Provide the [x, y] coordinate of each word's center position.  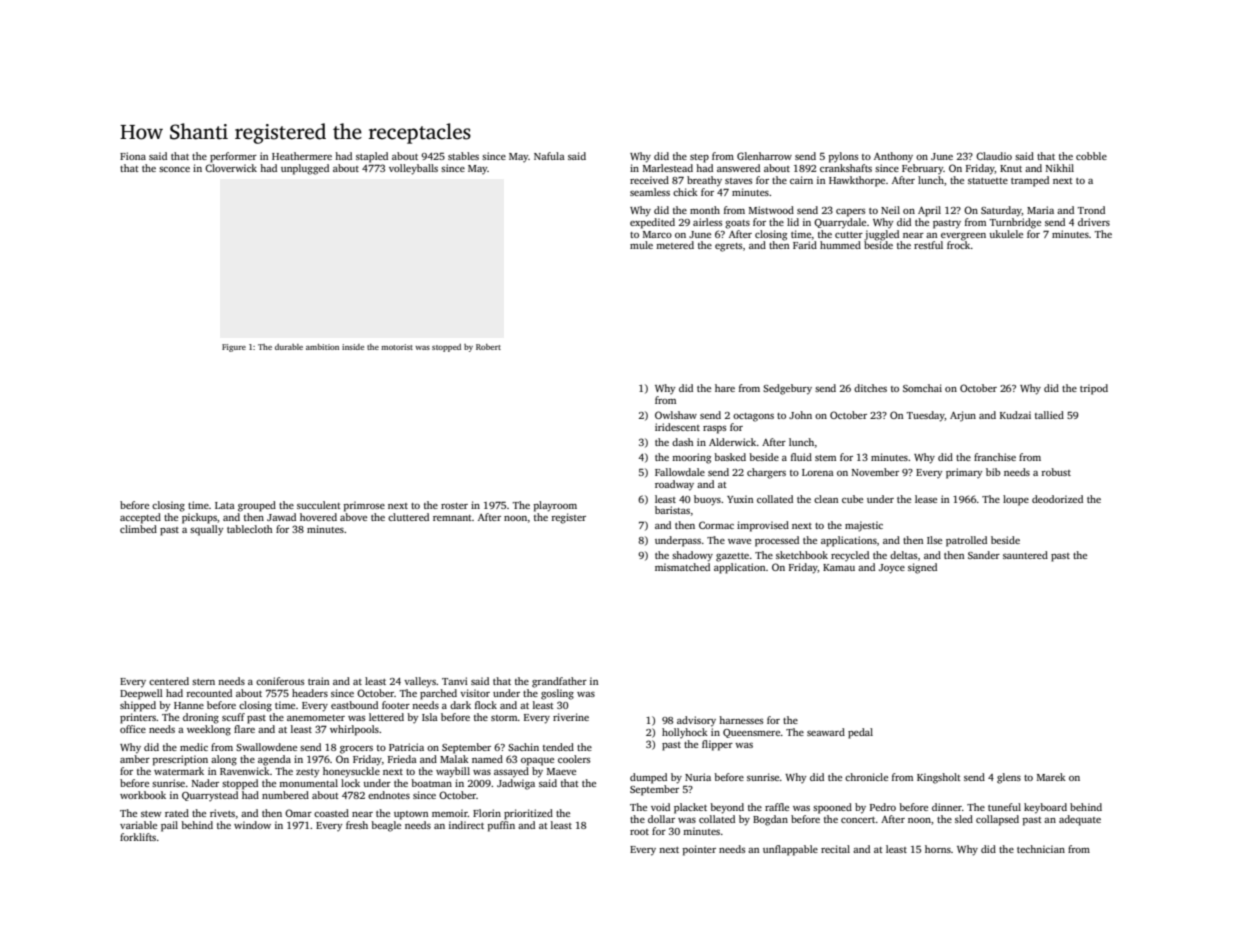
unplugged [305, 169]
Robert [488, 347]
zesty [308, 773]
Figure [234, 348]
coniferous [280, 681]
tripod [1094, 389]
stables [463, 156]
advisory [696, 721]
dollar [661, 819]
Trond [1091, 210]
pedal [860, 733]
